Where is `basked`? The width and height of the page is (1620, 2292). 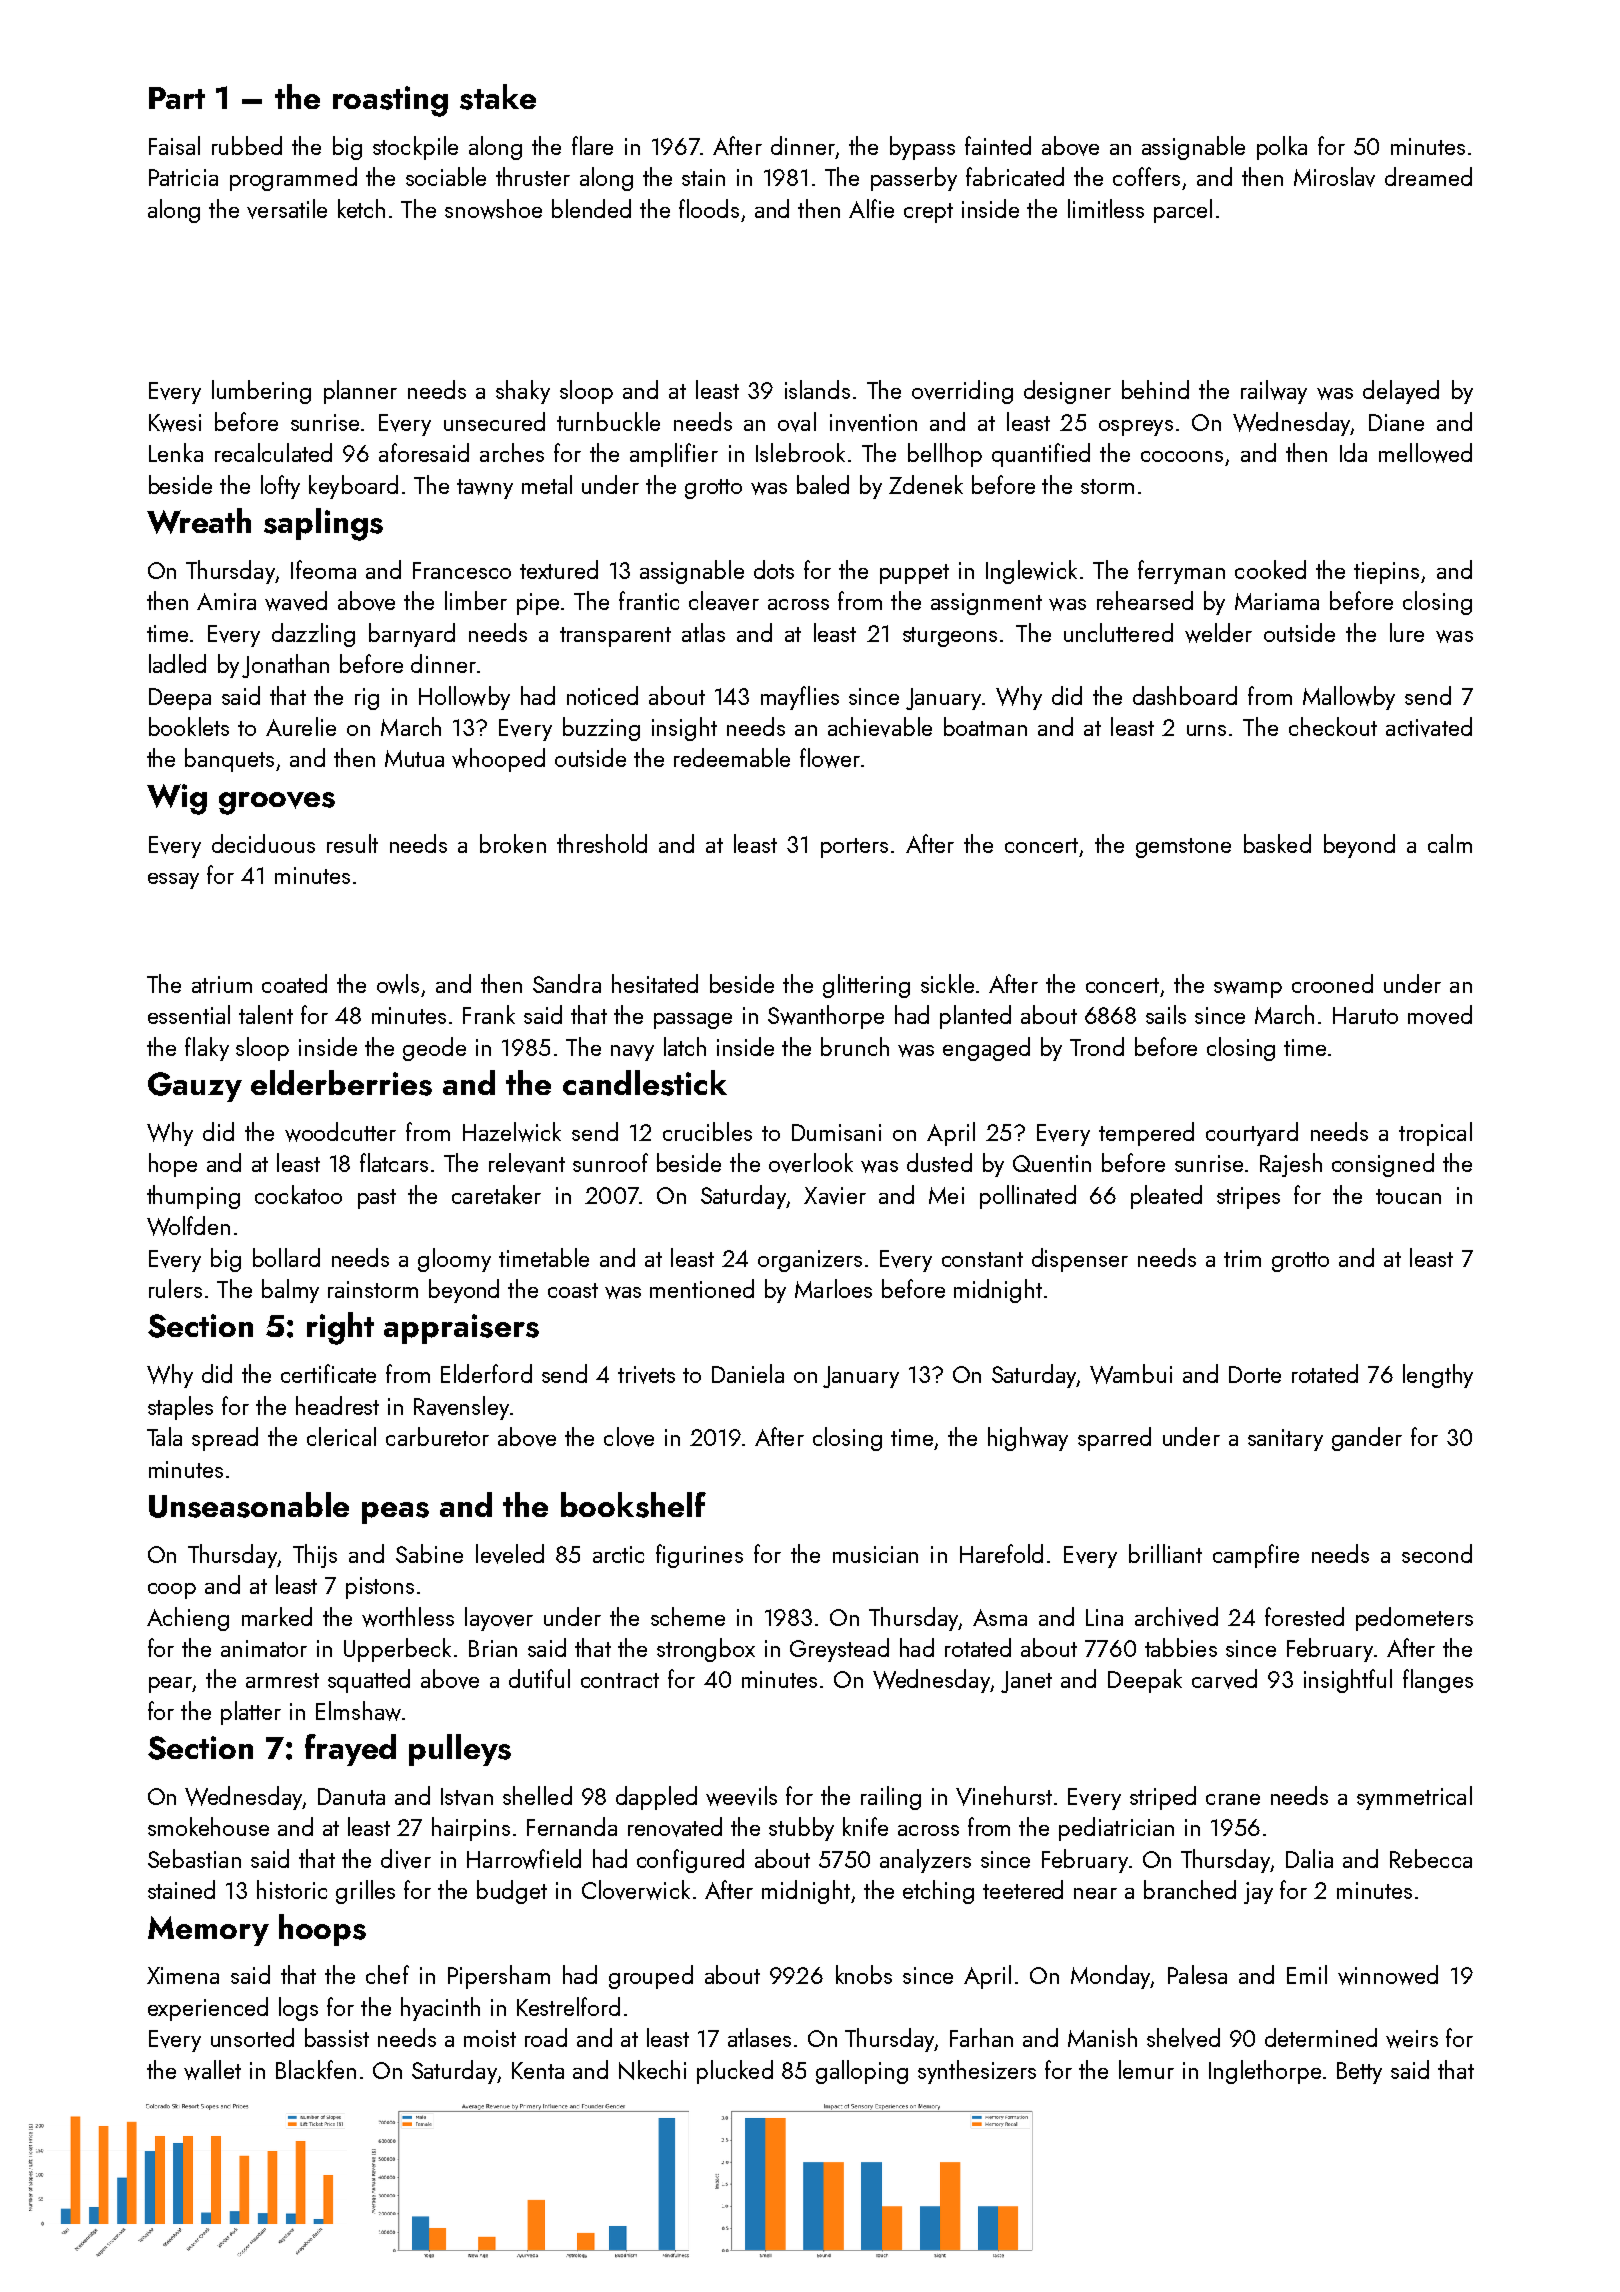
basked is located at coordinates (1277, 843).
